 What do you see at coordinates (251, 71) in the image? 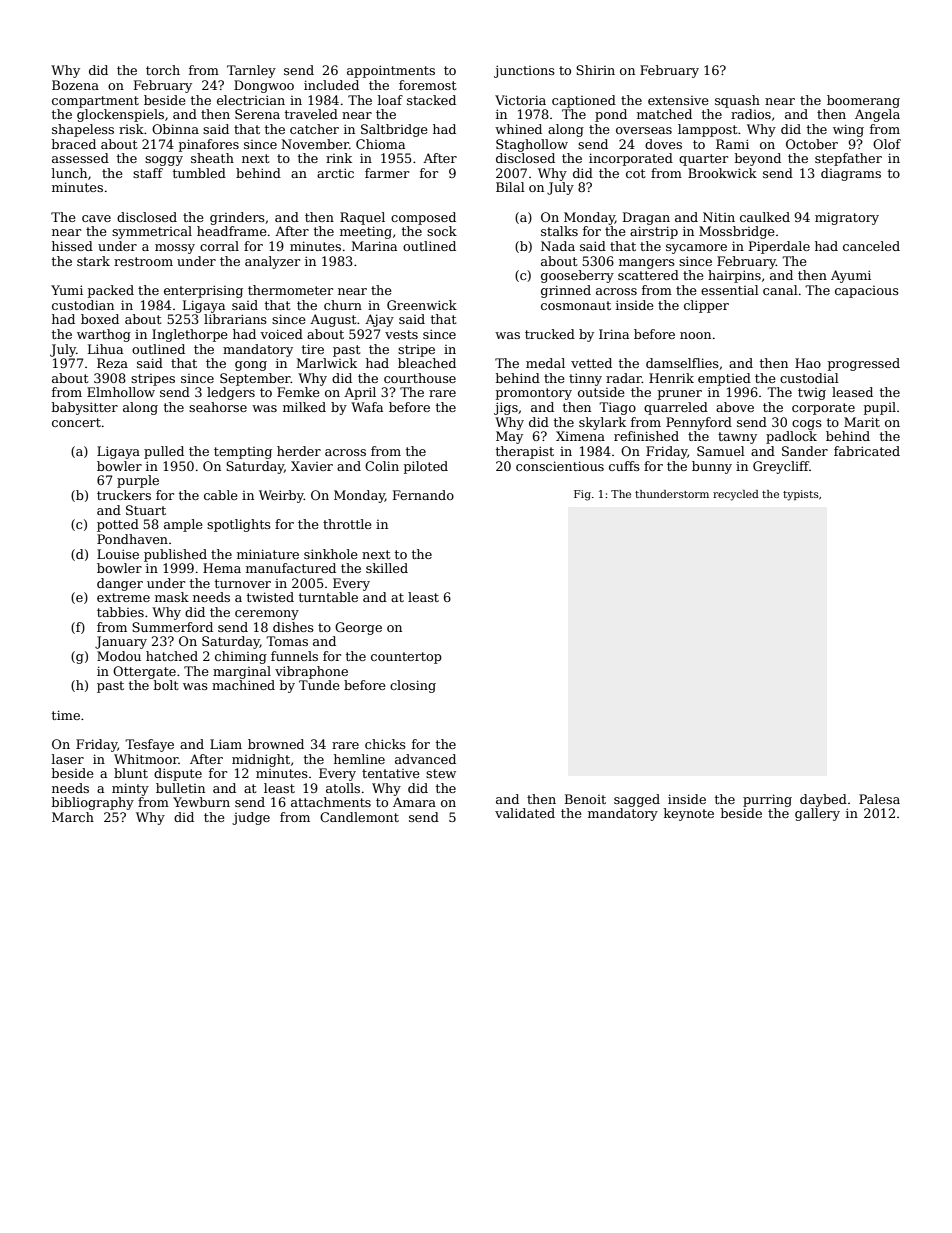
I see `Tarnley` at bounding box center [251, 71].
